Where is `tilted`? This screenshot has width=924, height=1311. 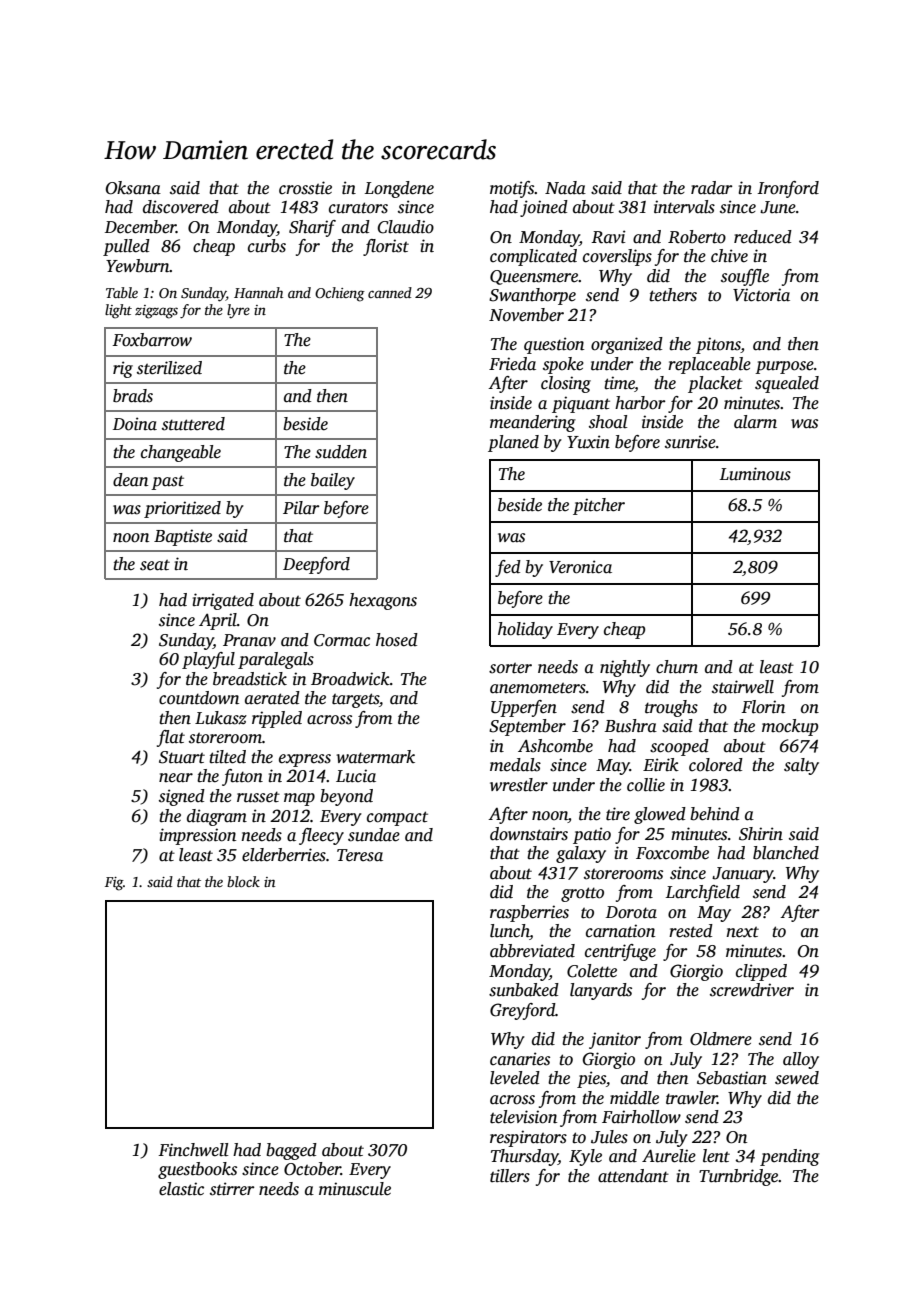 tilted is located at coordinates (227, 757).
